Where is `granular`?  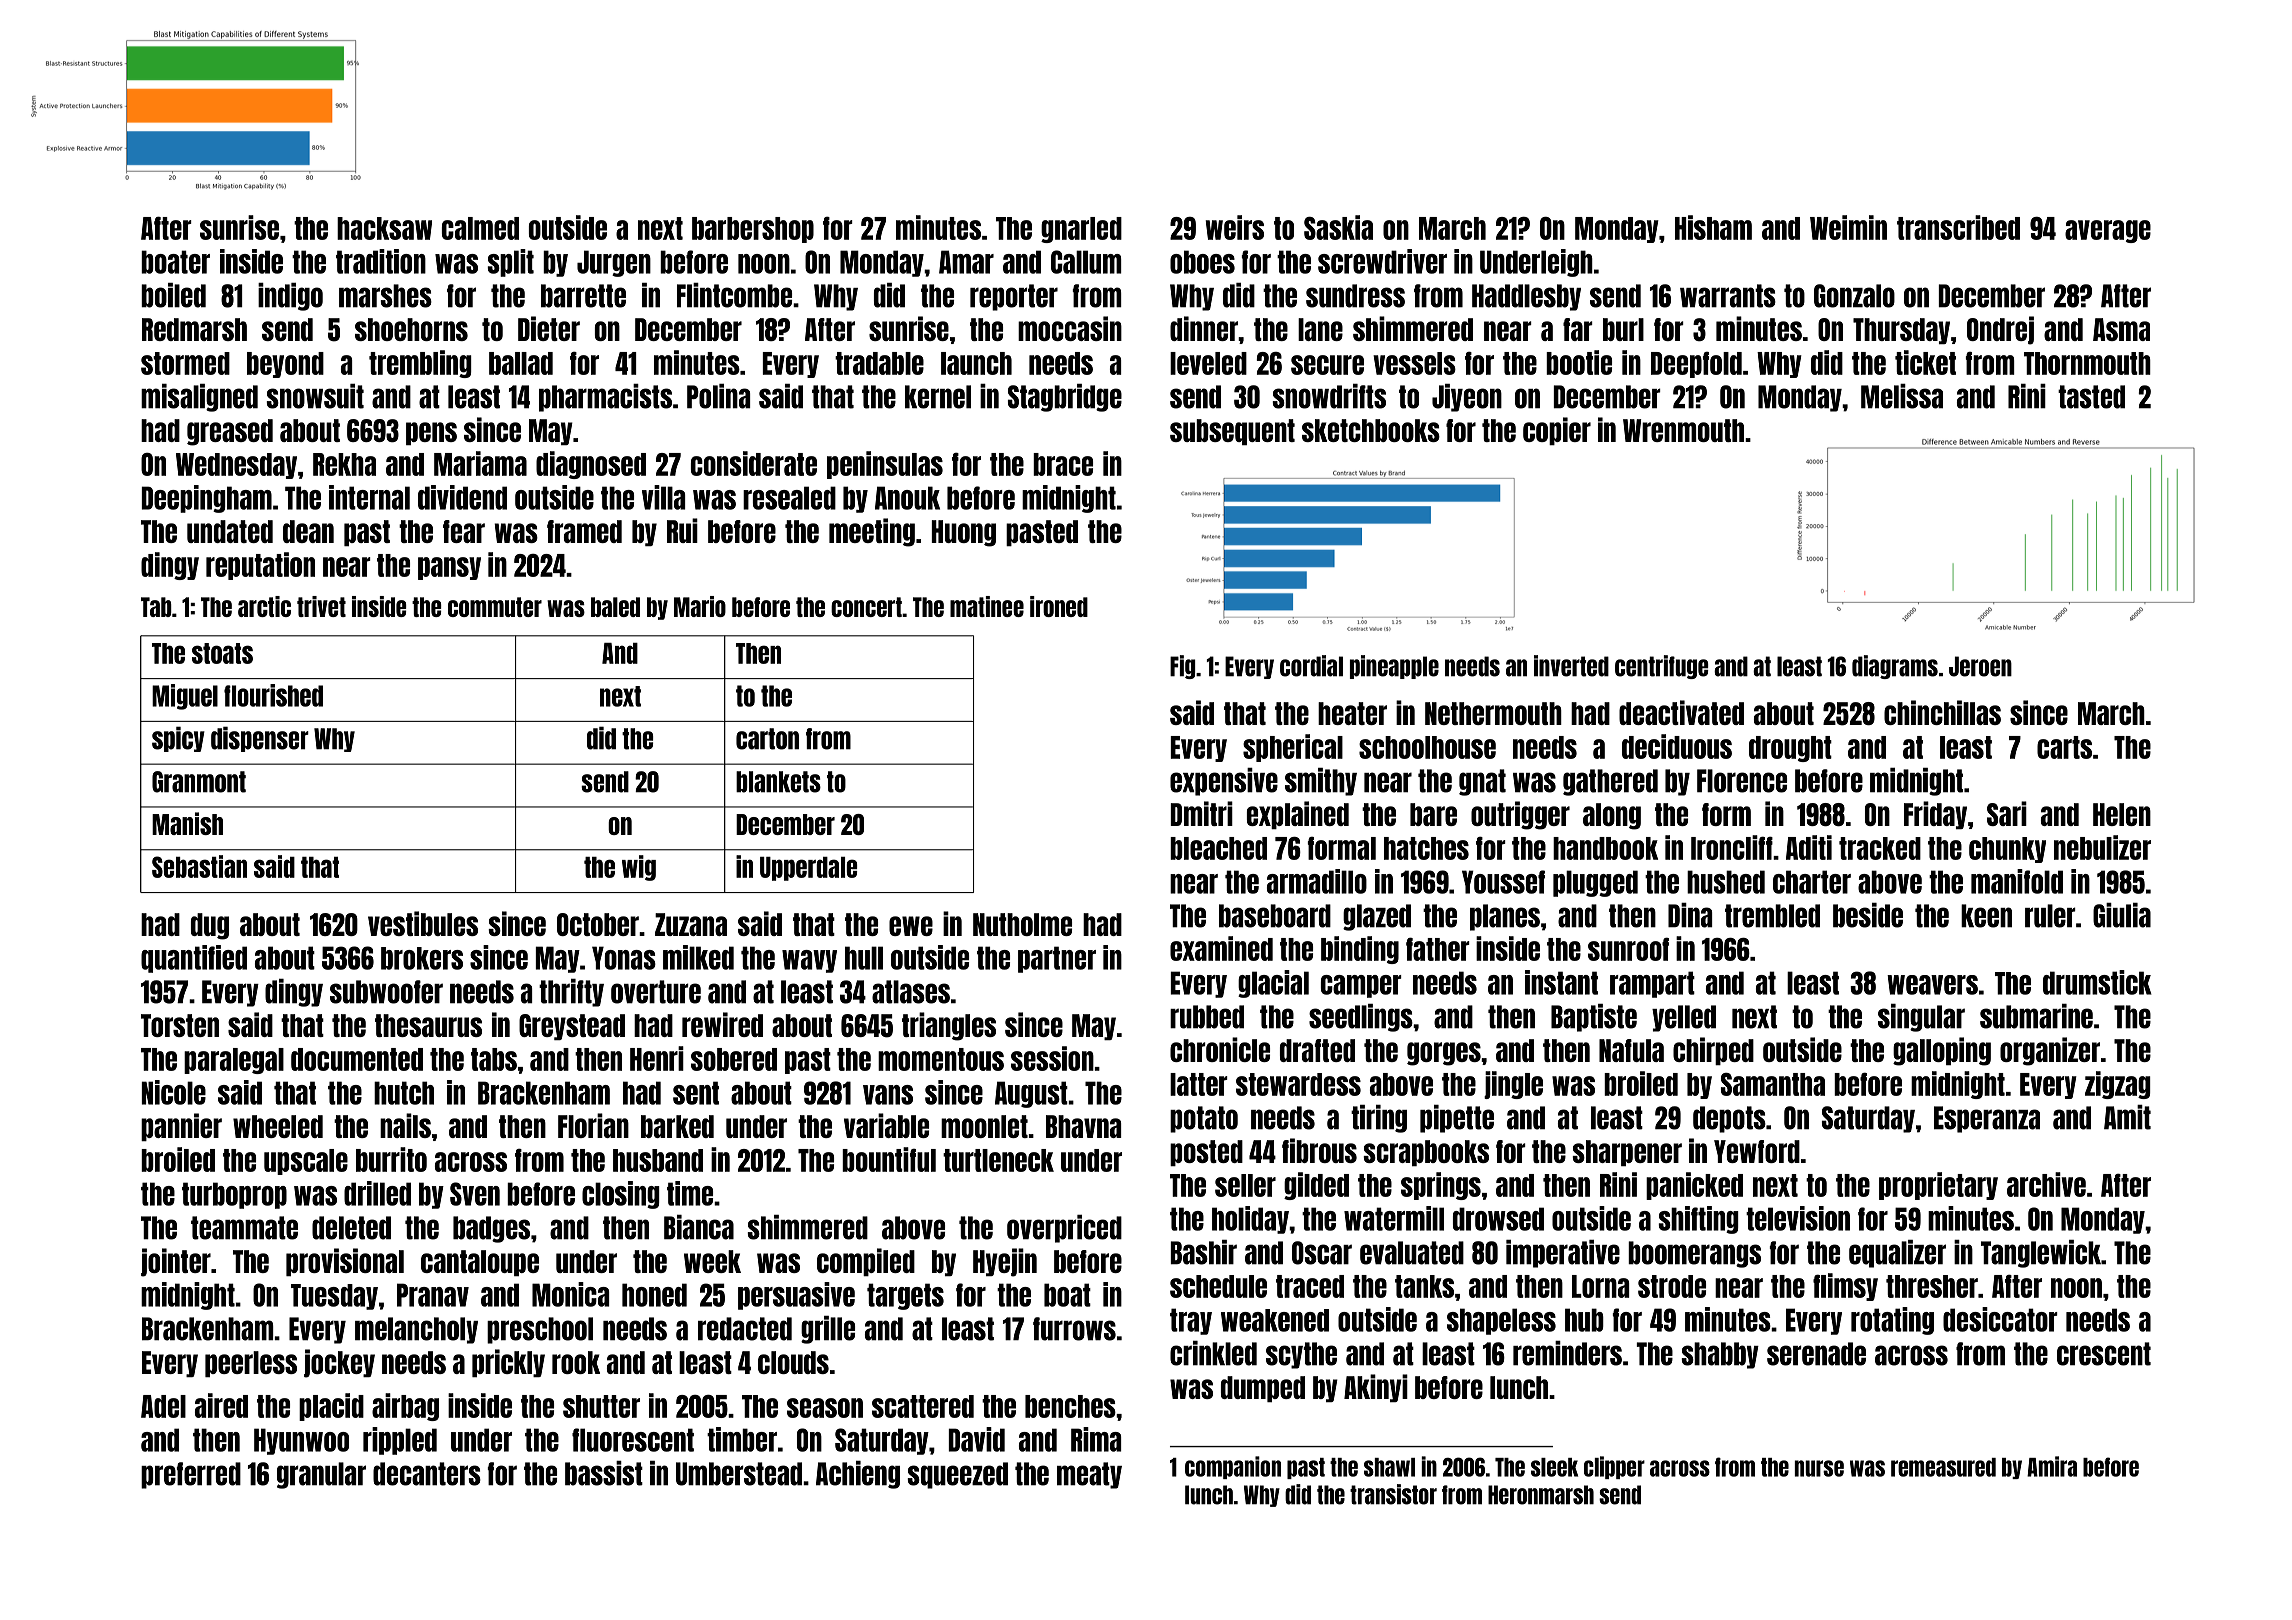 granular is located at coordinates (321, 1475).
